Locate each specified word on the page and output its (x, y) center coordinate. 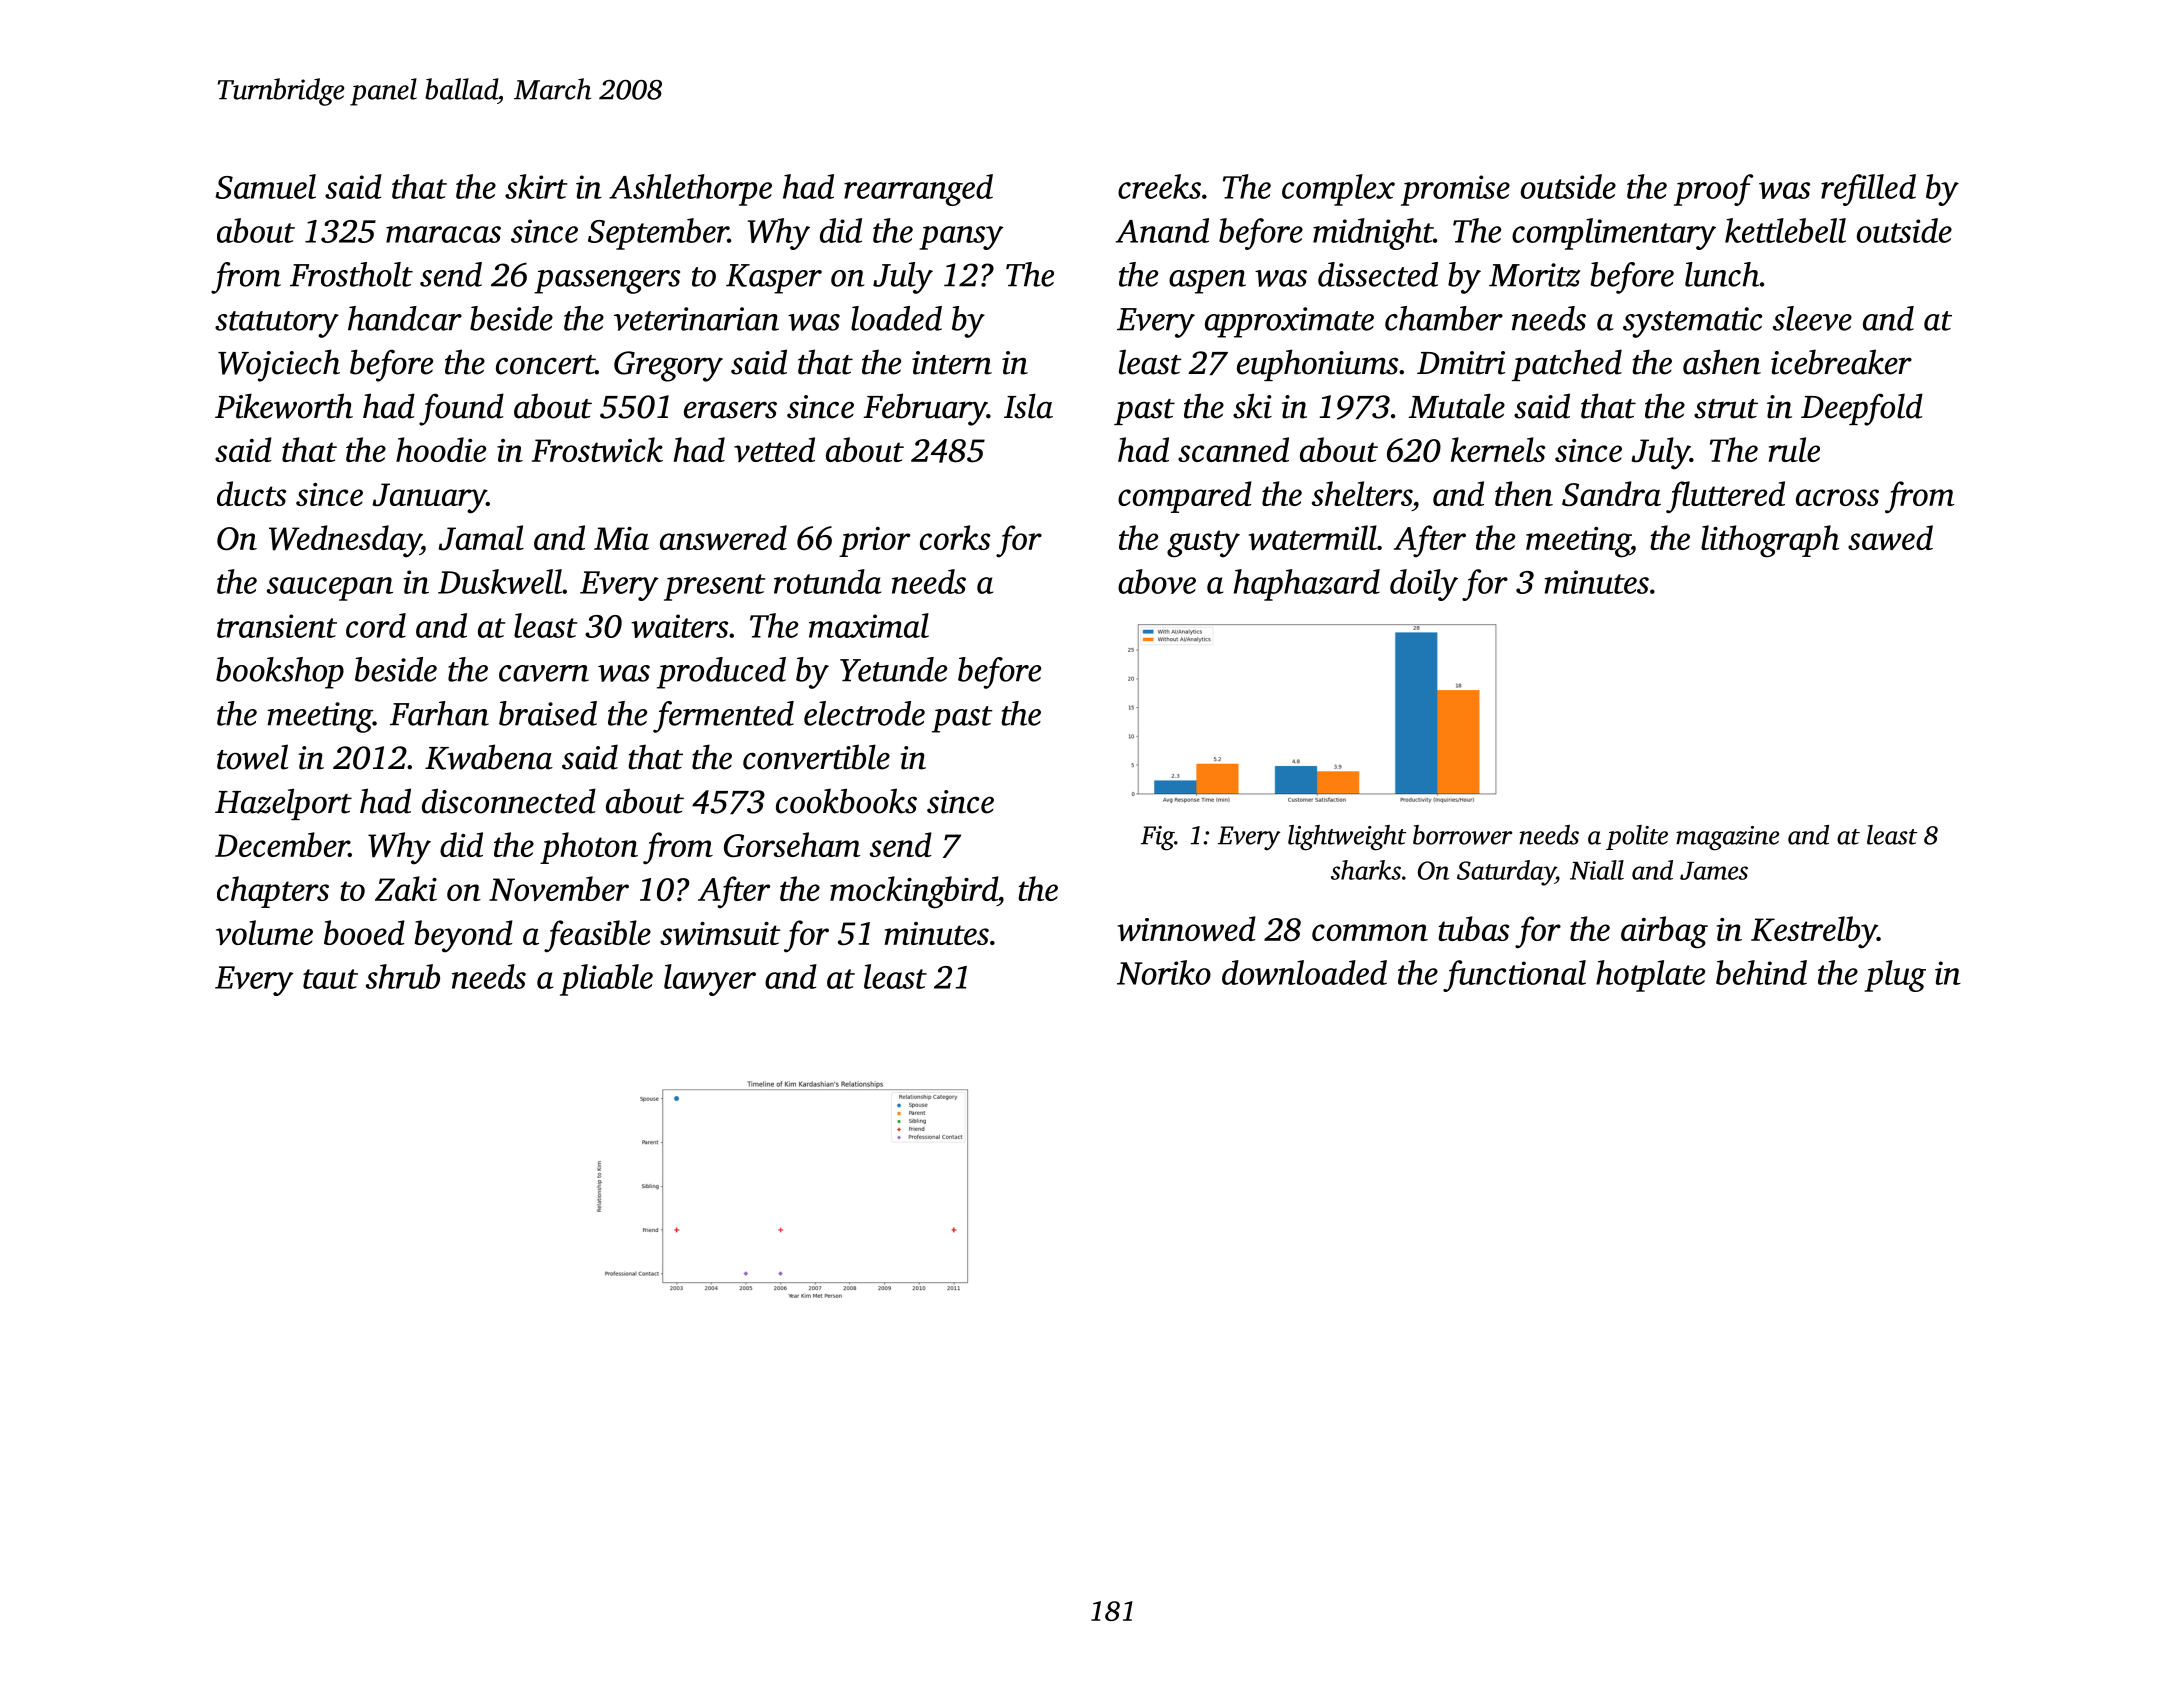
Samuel (266, 186)
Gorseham (792, 845)
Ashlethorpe (690, 190)
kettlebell (1785, 230)
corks (955, 537)
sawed (1890, 537)
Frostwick (597, 449)
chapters (273, 892)
